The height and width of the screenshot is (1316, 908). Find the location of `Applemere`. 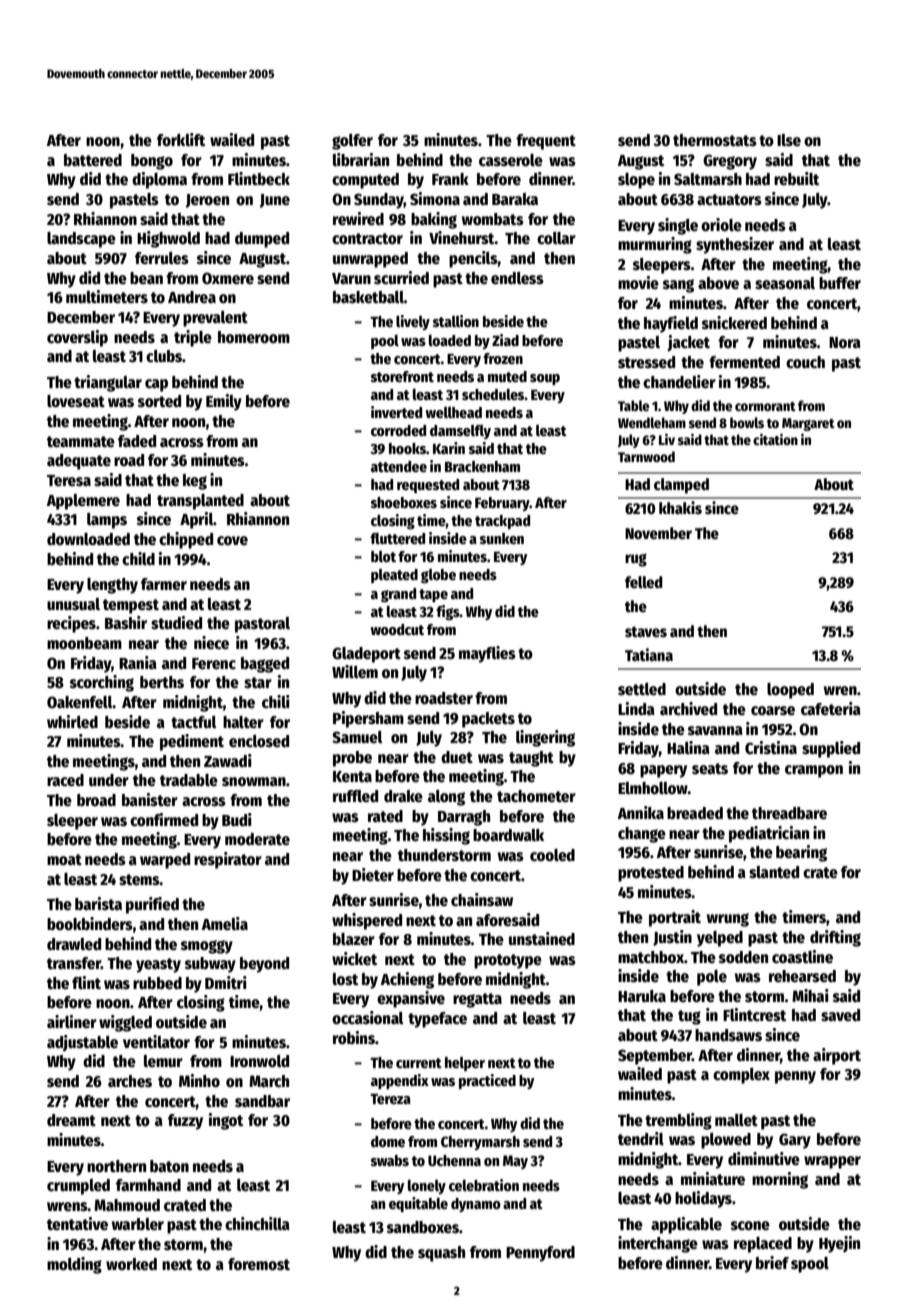

Applemere is located at coordinates (83, 502).
